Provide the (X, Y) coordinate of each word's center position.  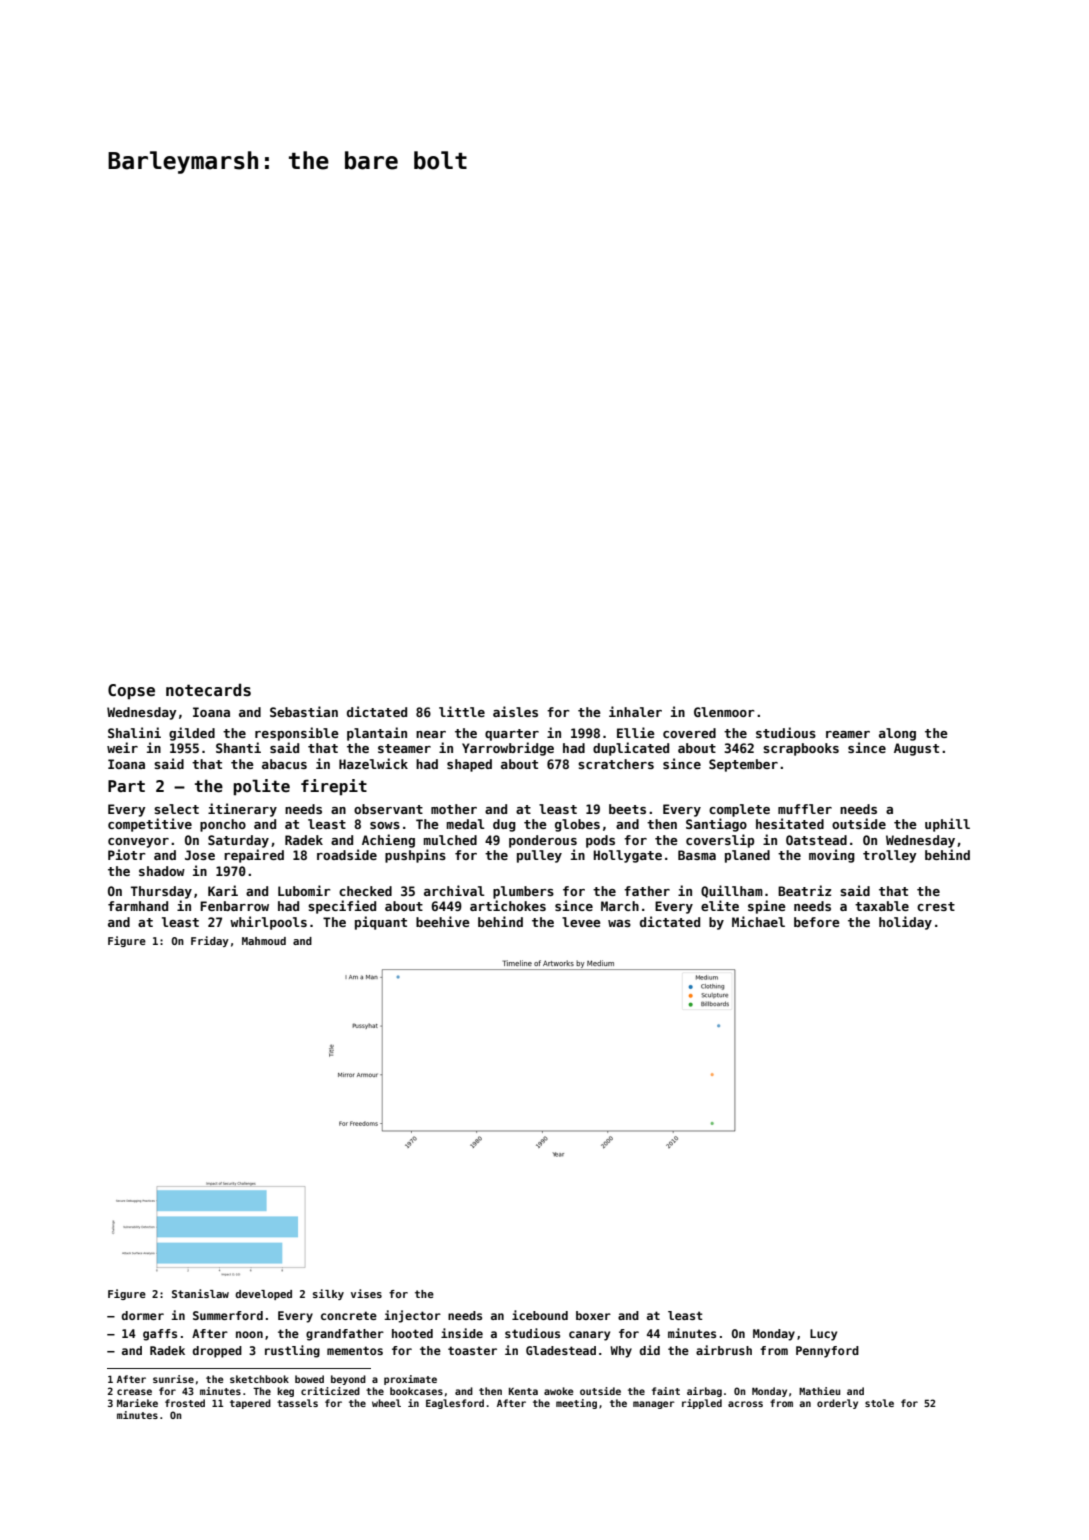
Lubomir (304, 890)
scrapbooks (801, 749)
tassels (297, 1403)
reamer (848, 734)
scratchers (616, 764)
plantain (377, 734)
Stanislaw (200, 1293)
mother (454, 809)
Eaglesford (455, 1404)
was (619, 923)
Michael (758, 921)
